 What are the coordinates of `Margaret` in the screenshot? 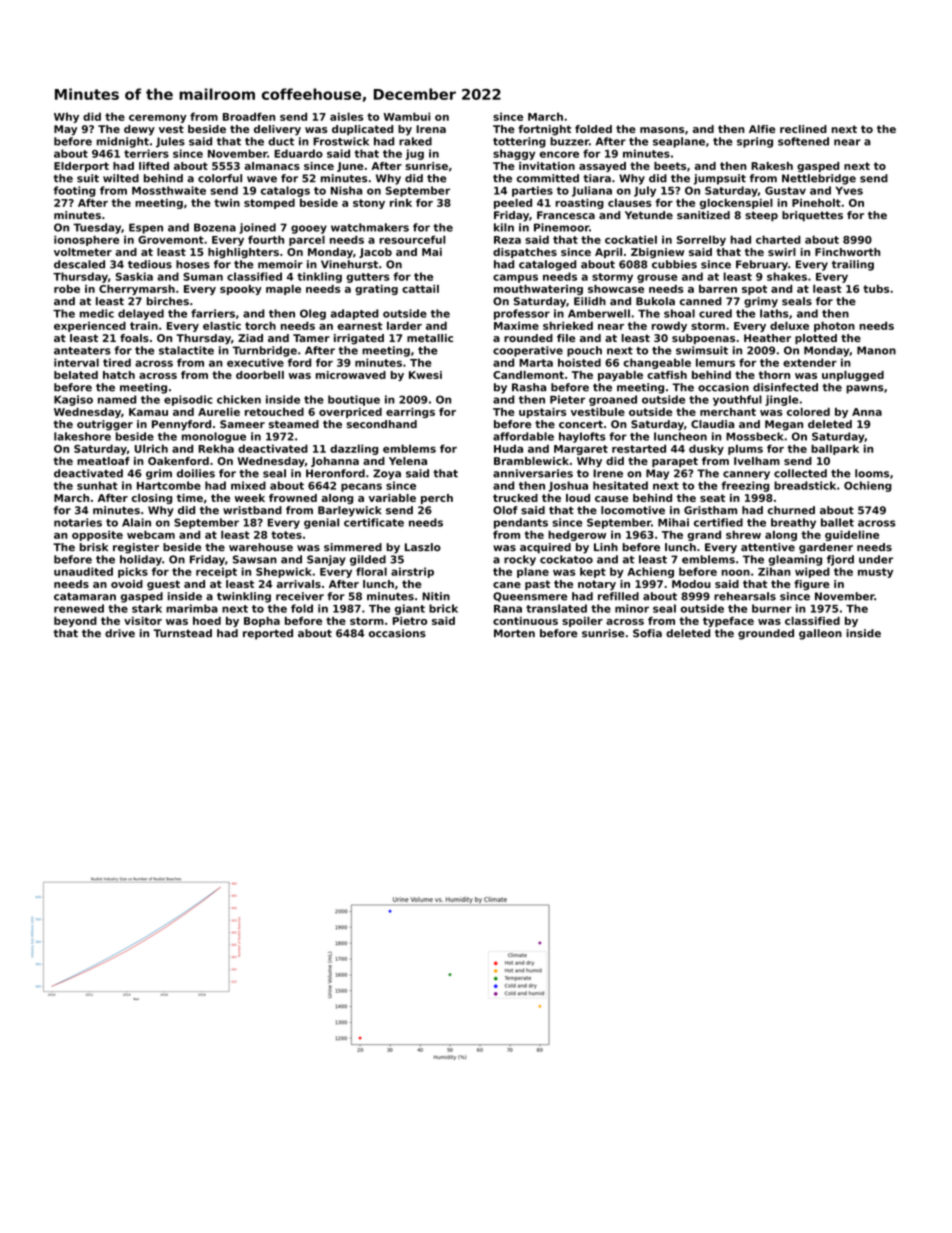 It's located at (581, 450).
